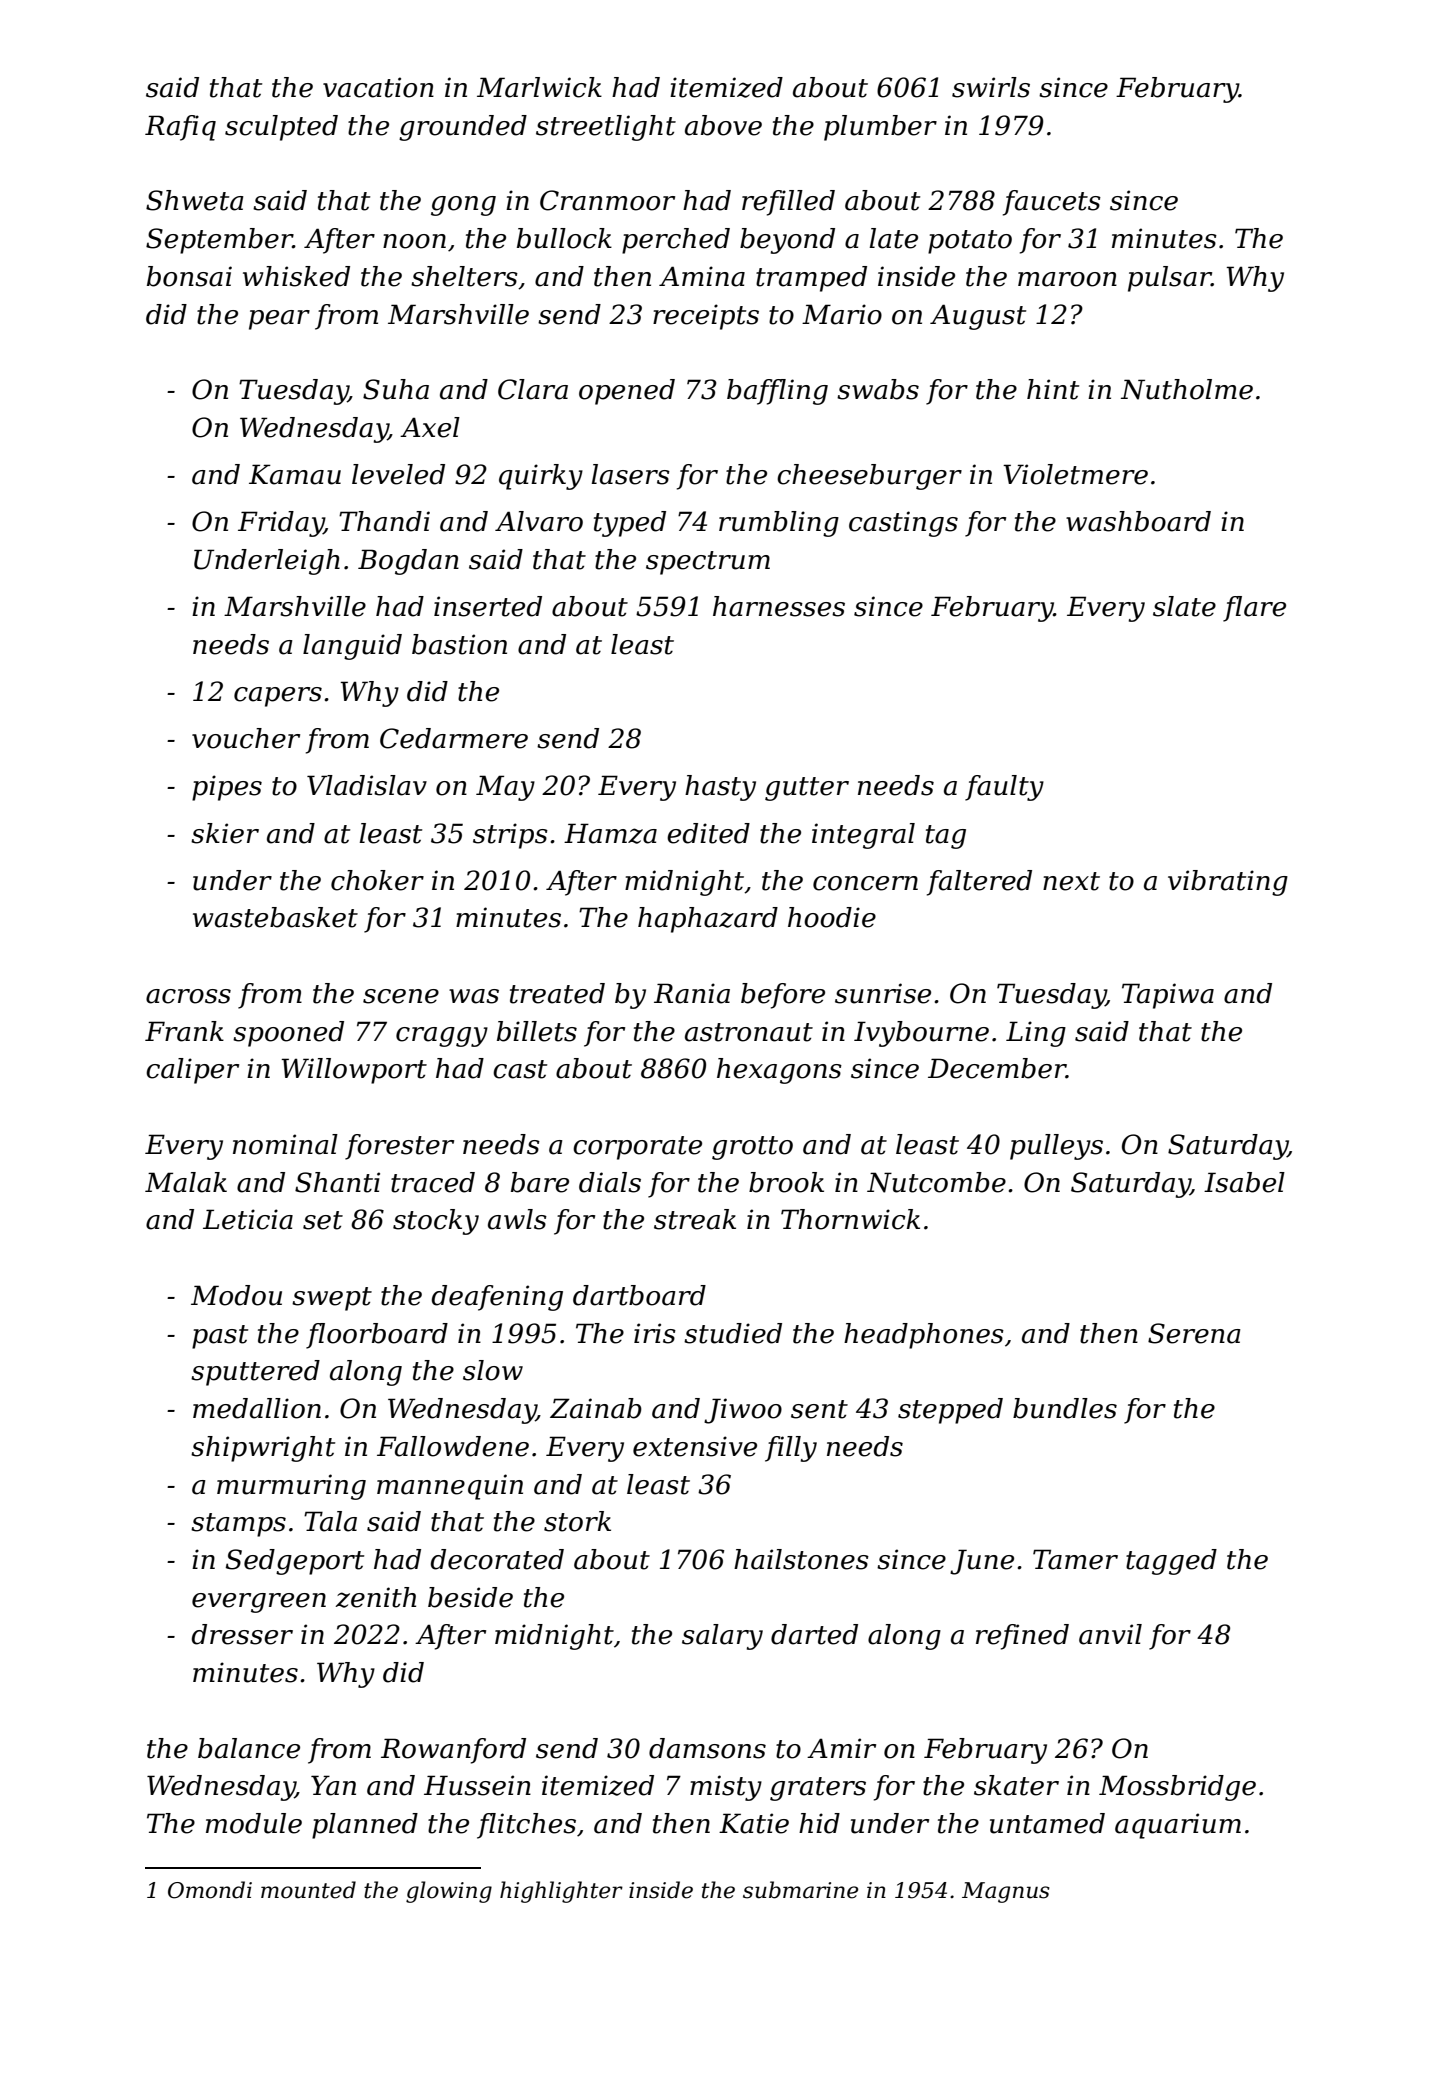  I want to click on awls, so click(517, 1219).
